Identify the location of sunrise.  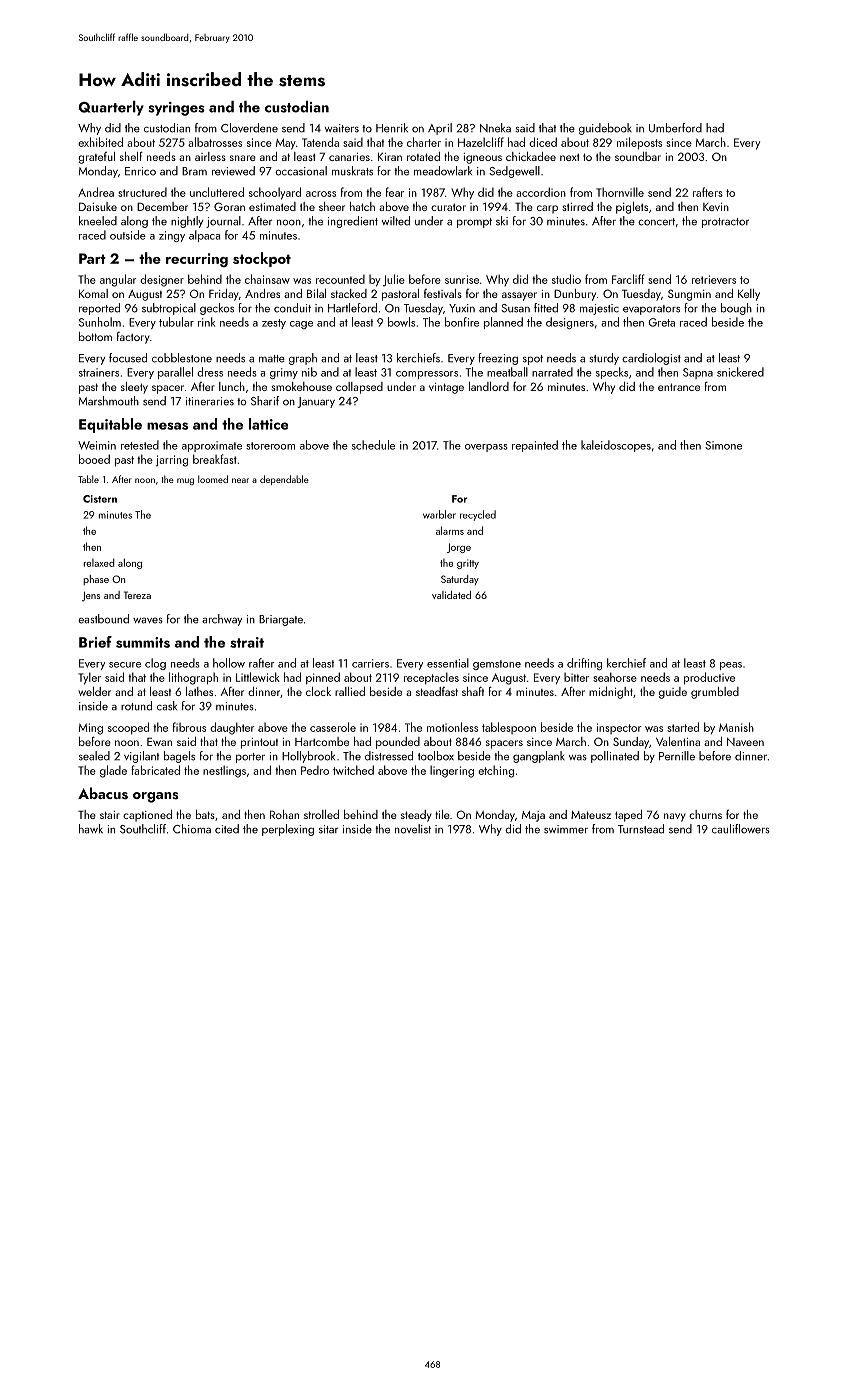
(462, 279).
